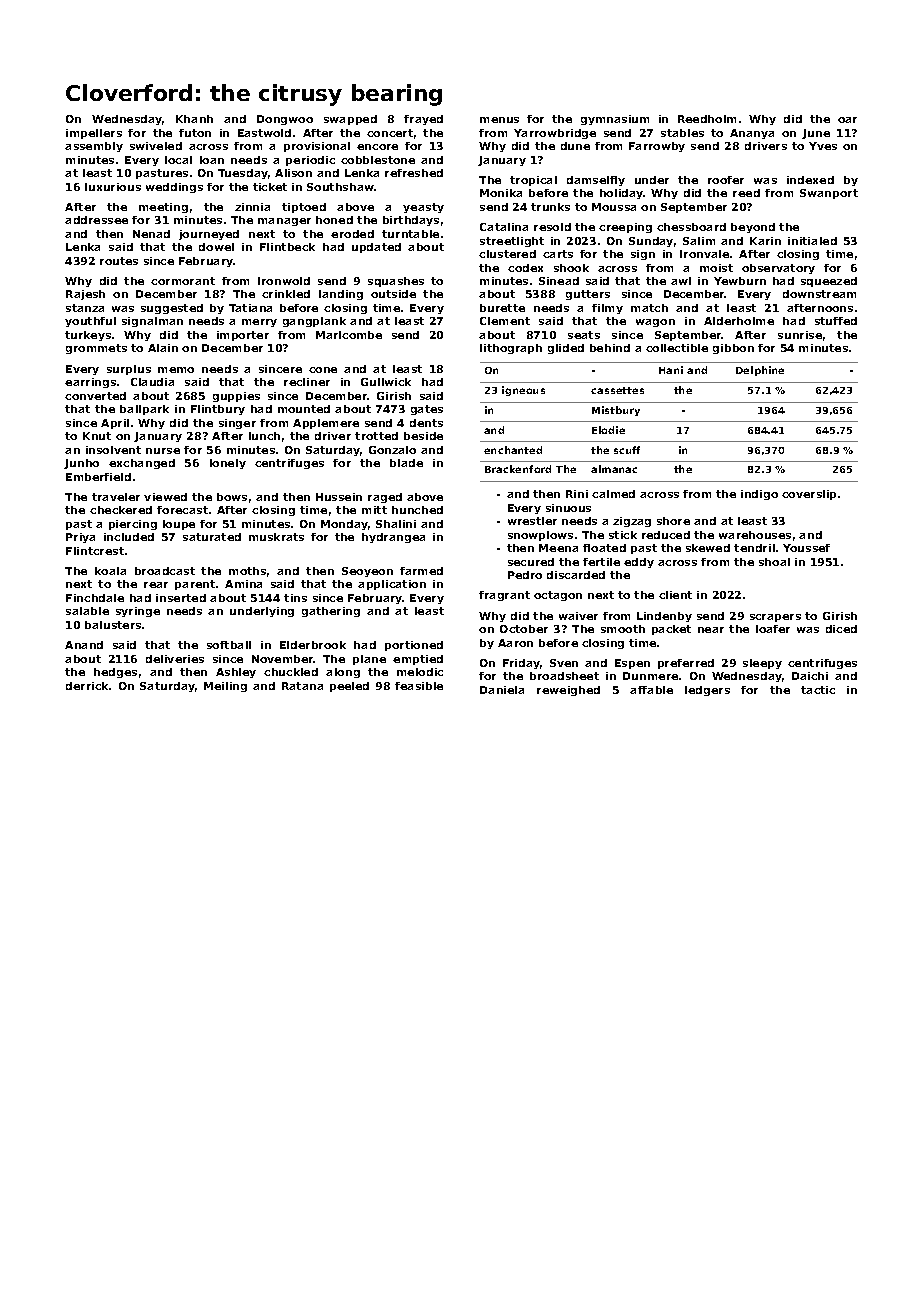 Image resolution: width=924 pixels, height=1308 pixels. Describe the element at coordinates (566, 349) in the page. I see `glided` at that location.
